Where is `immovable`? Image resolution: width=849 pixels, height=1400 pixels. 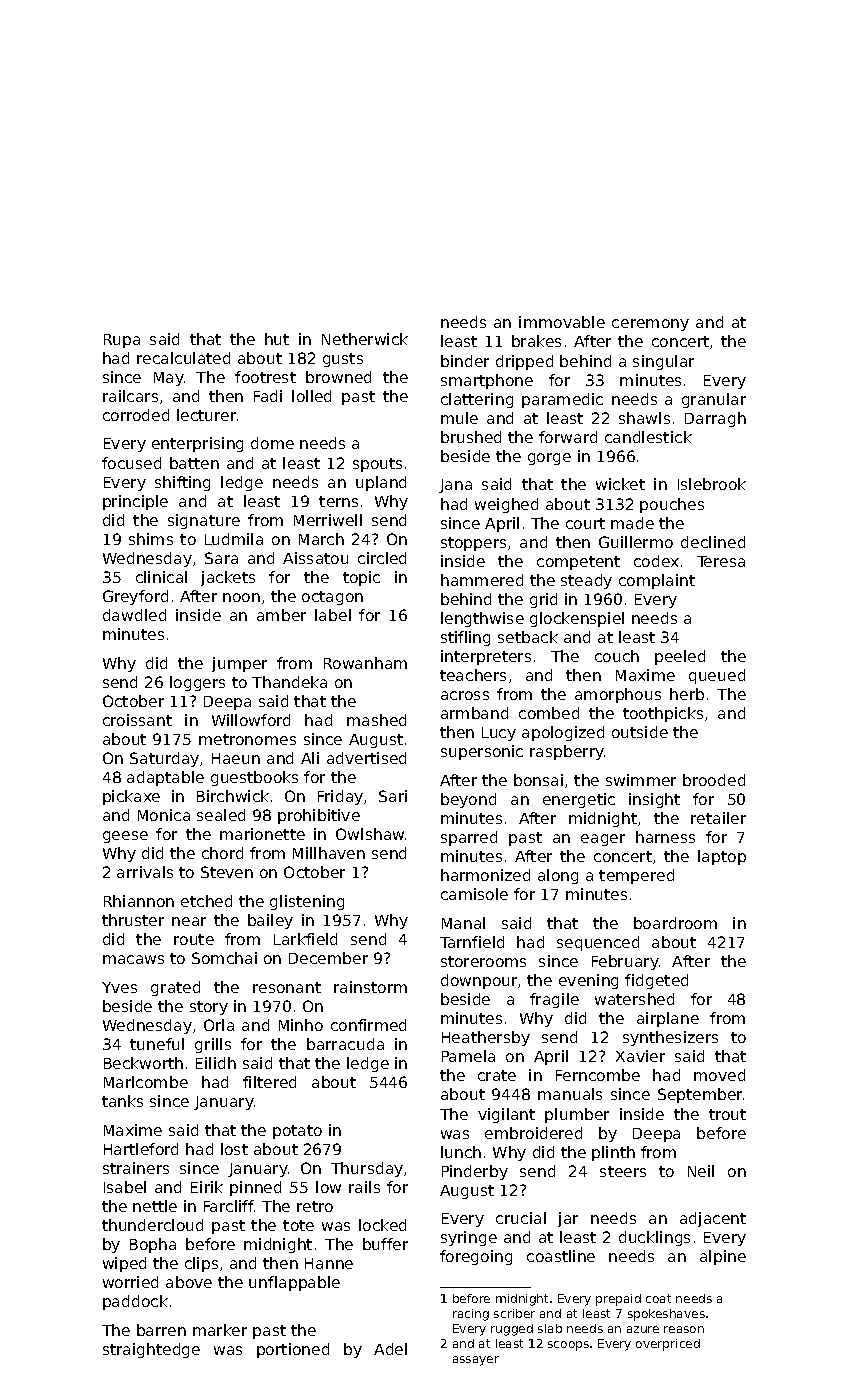
immovable is located at coordinates (562, 322).
